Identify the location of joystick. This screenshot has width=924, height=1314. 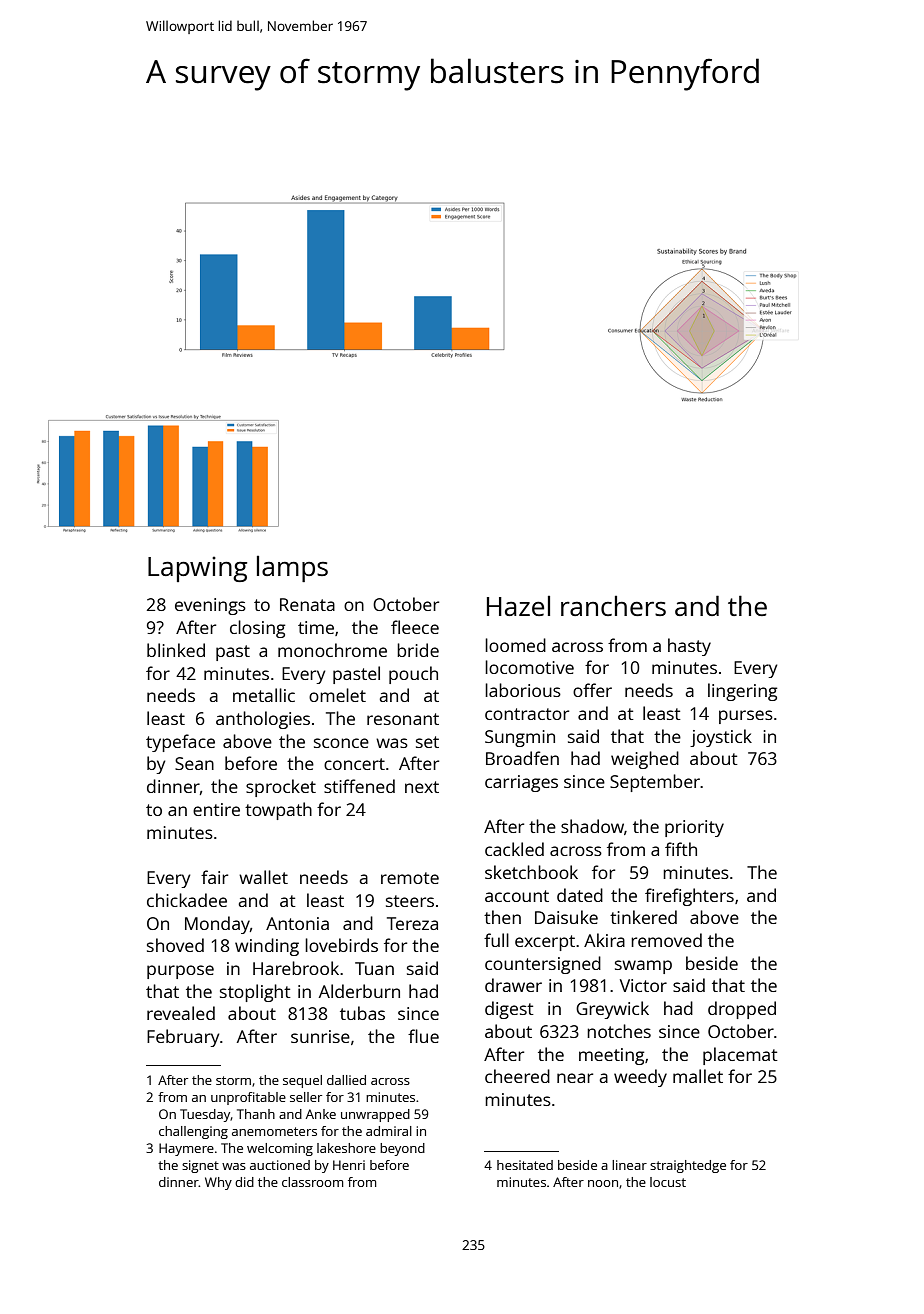
(721, 738).
